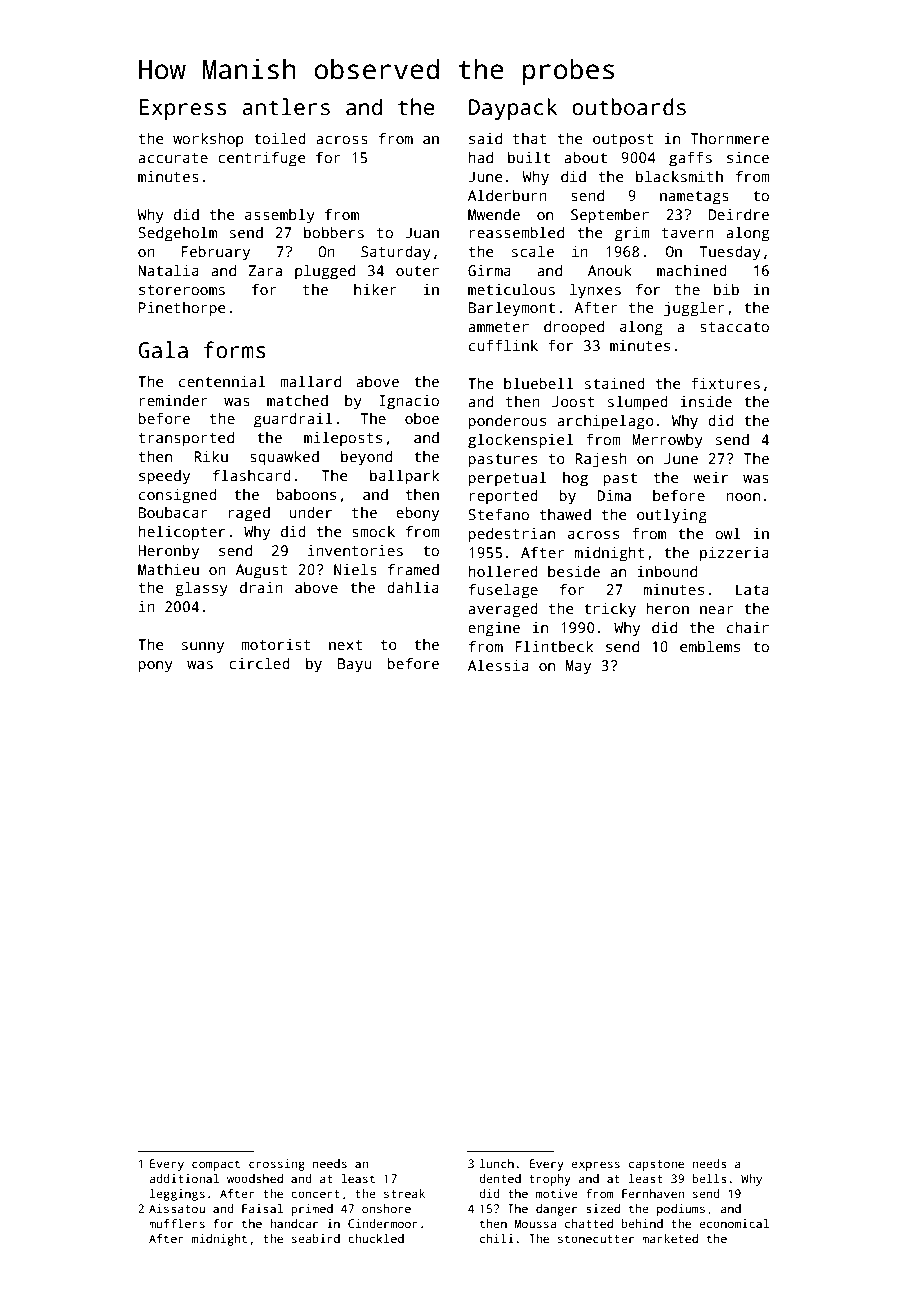  I want to click on Thornmere, so click(730, 138).
